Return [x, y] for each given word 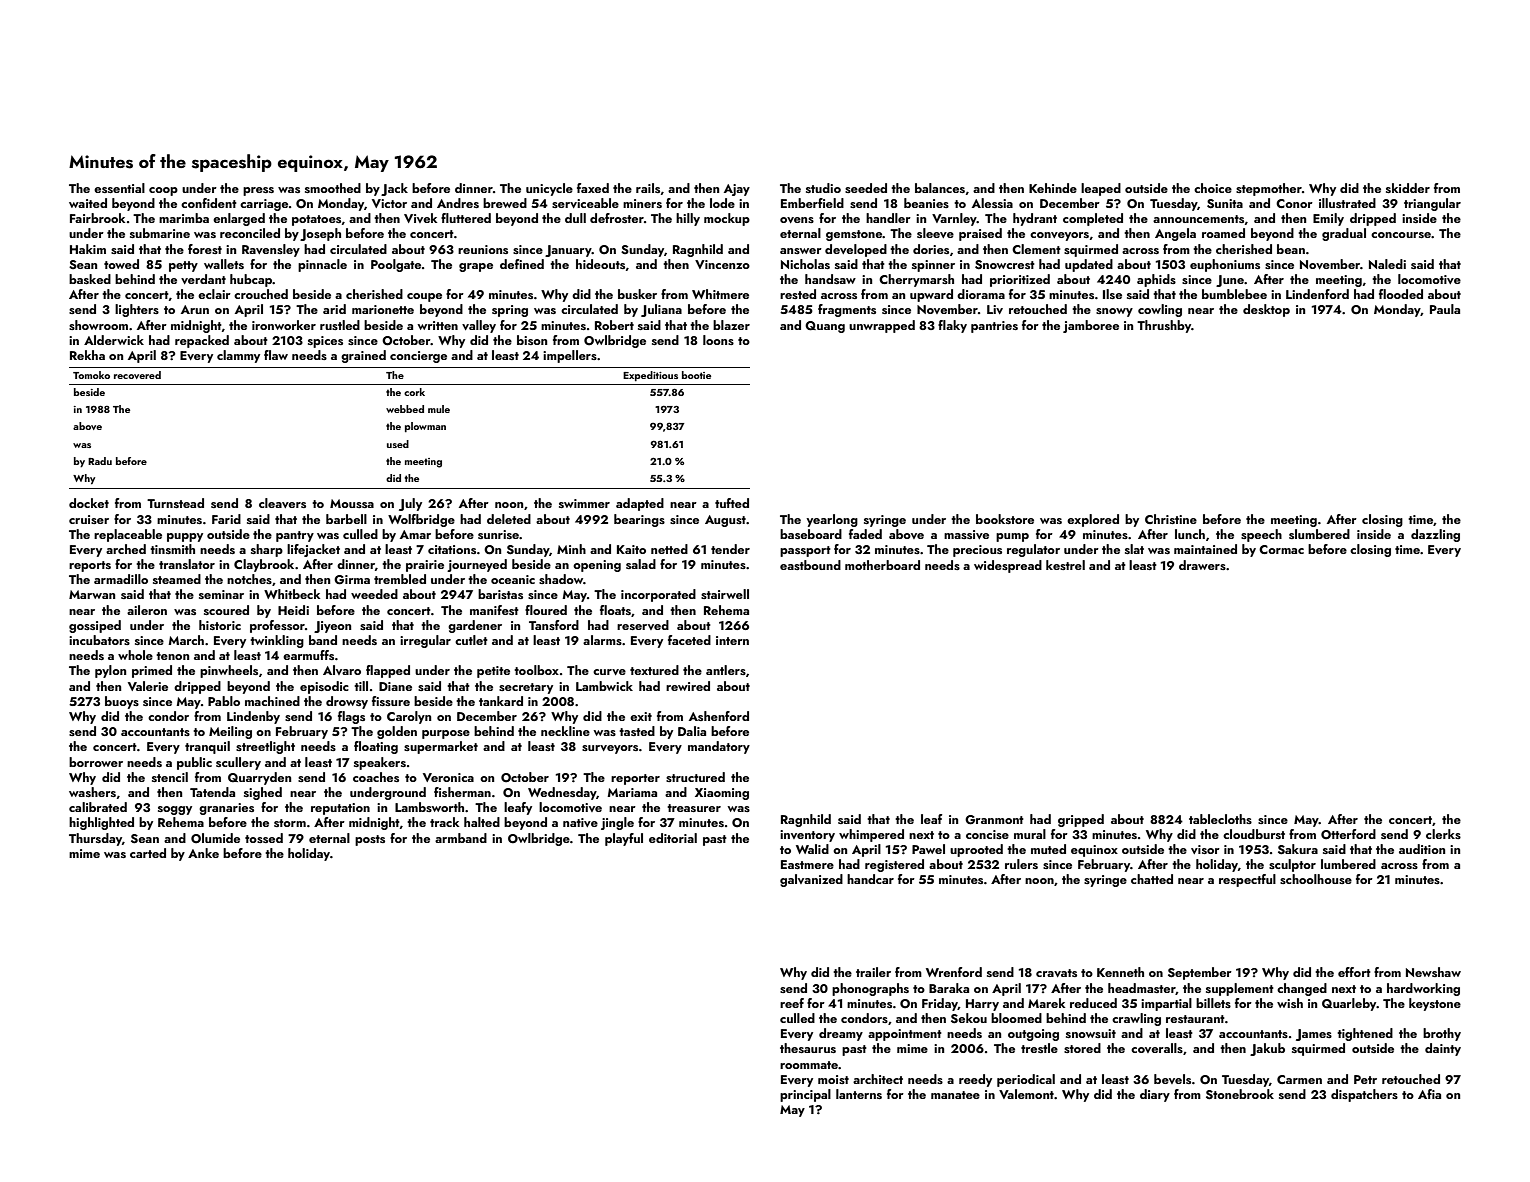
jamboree [1091, 326]
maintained [1205, 549]
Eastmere [807, 864]
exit [641, 716]
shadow [561, 579]
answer [801, 251]
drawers [1202, 565]
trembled [400, 579]
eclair [214, 294]
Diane [395, 686]
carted [148, 853]
